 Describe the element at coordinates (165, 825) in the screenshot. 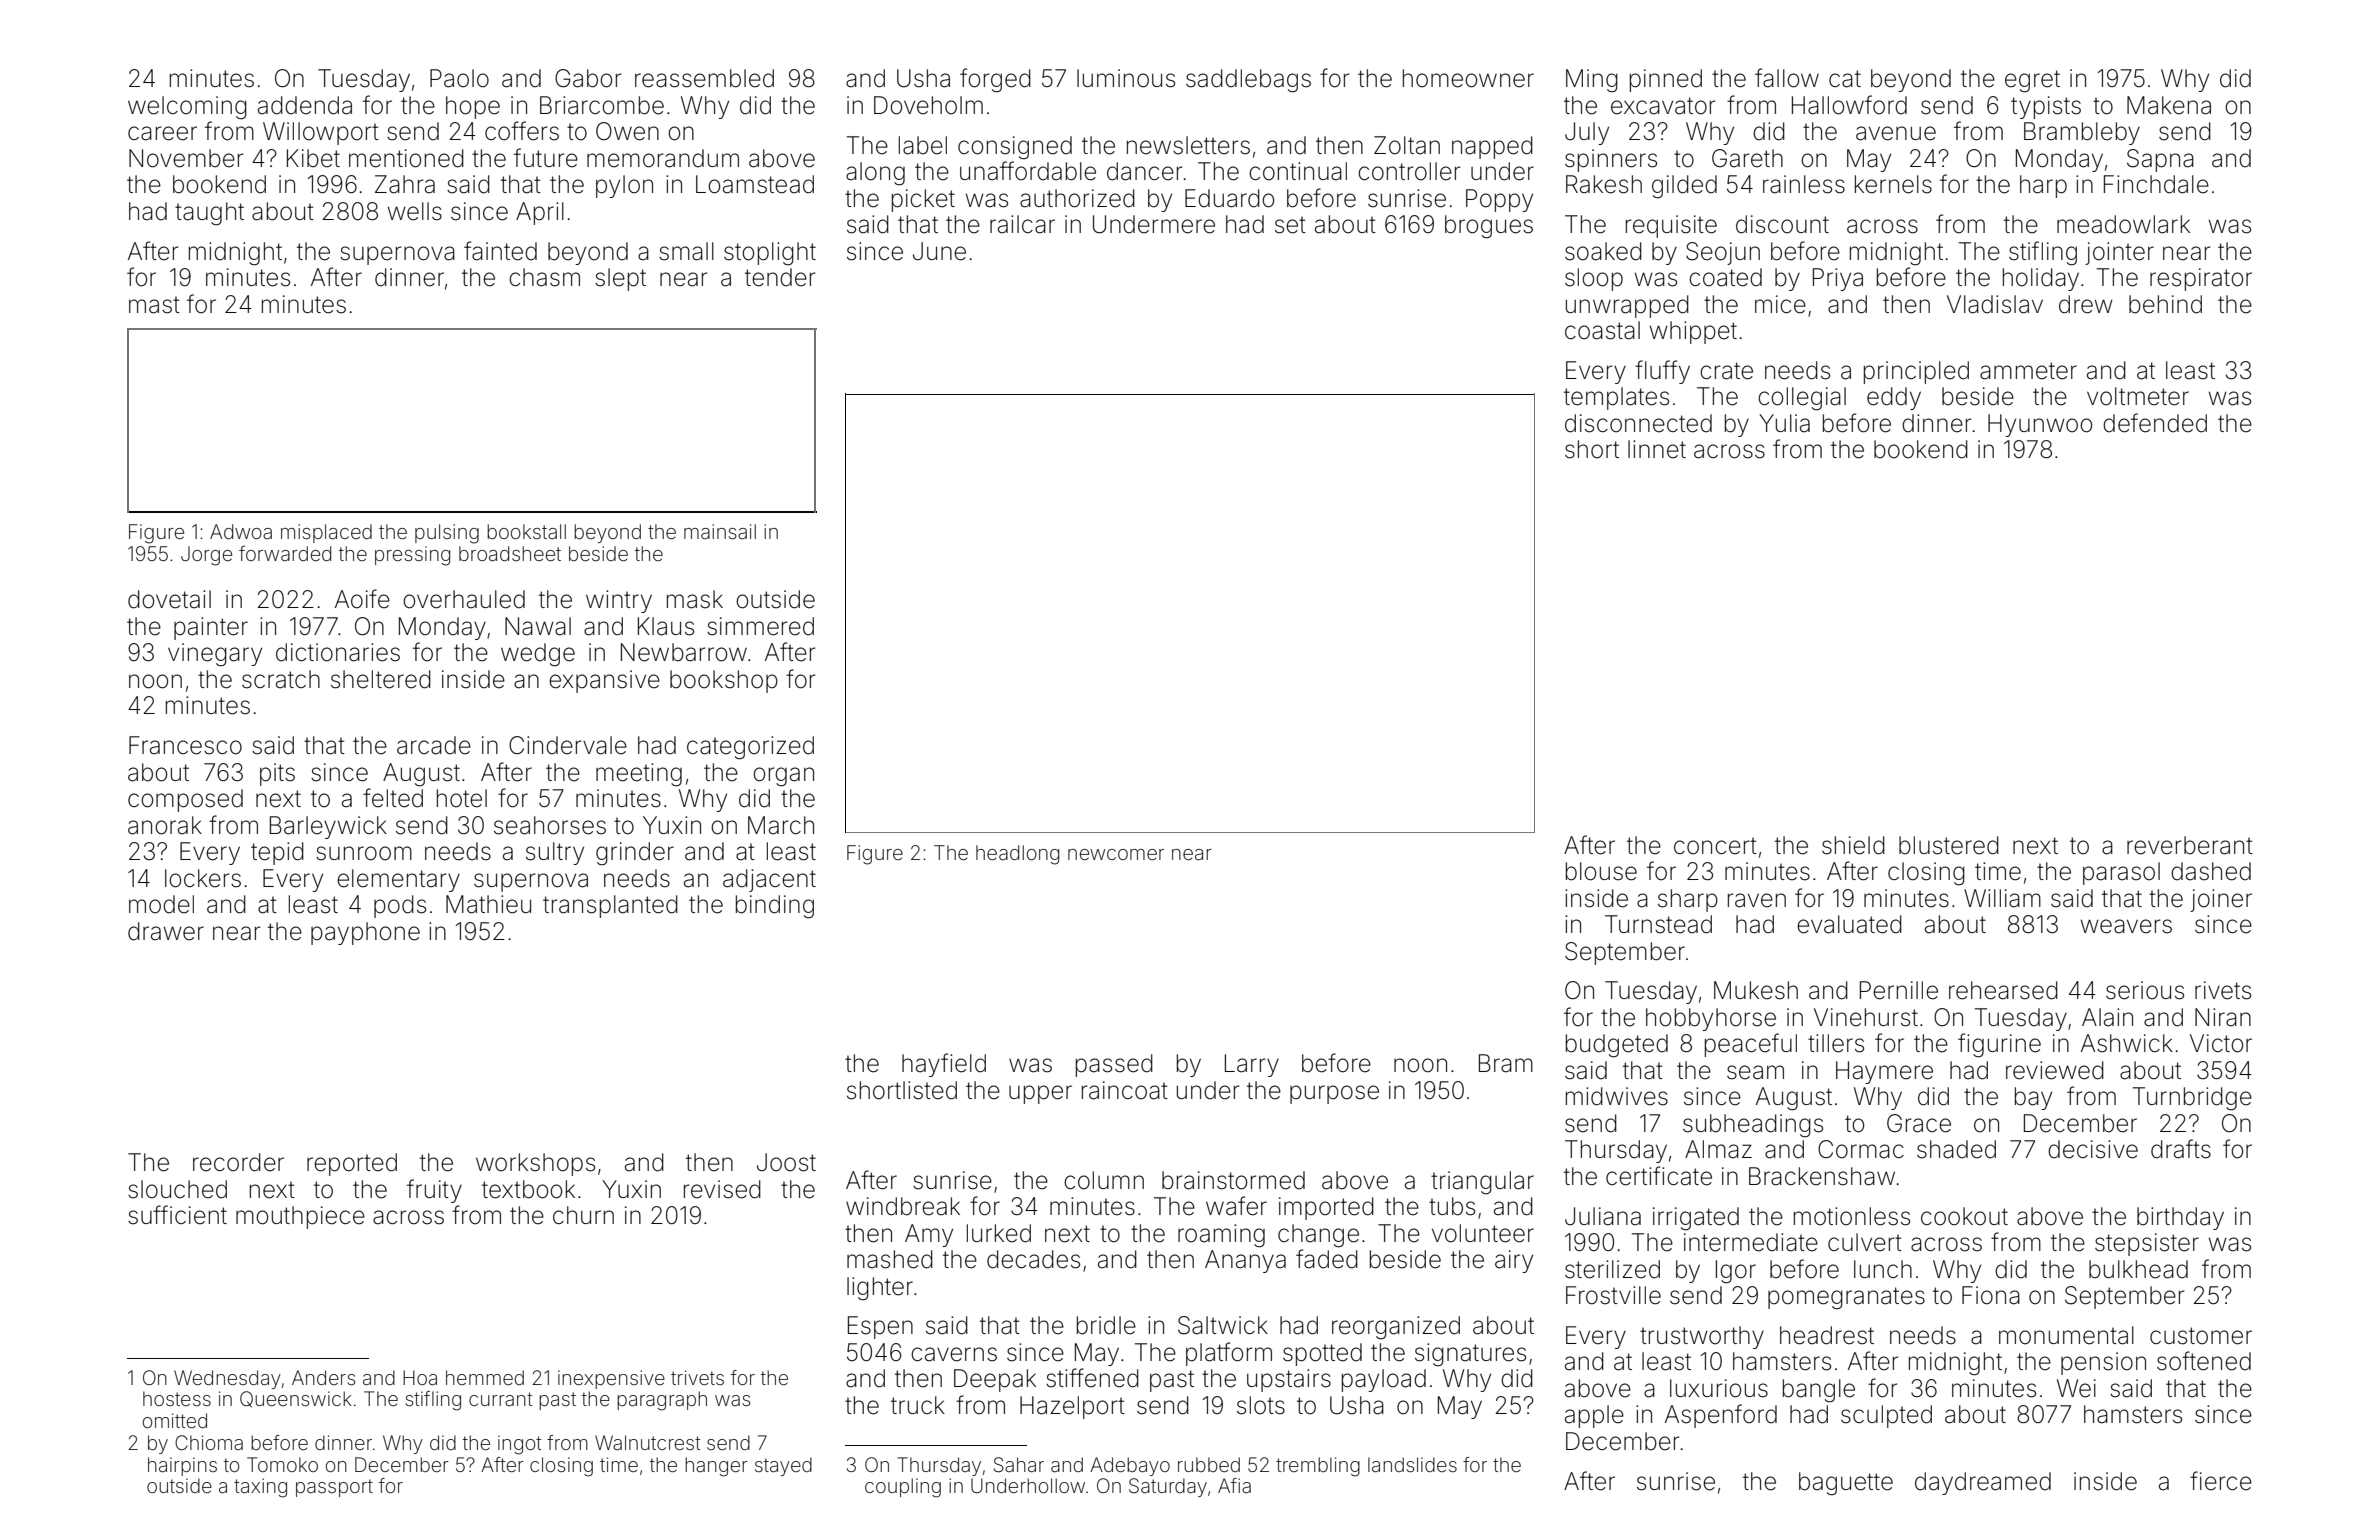

I see `anorak` at that location.
